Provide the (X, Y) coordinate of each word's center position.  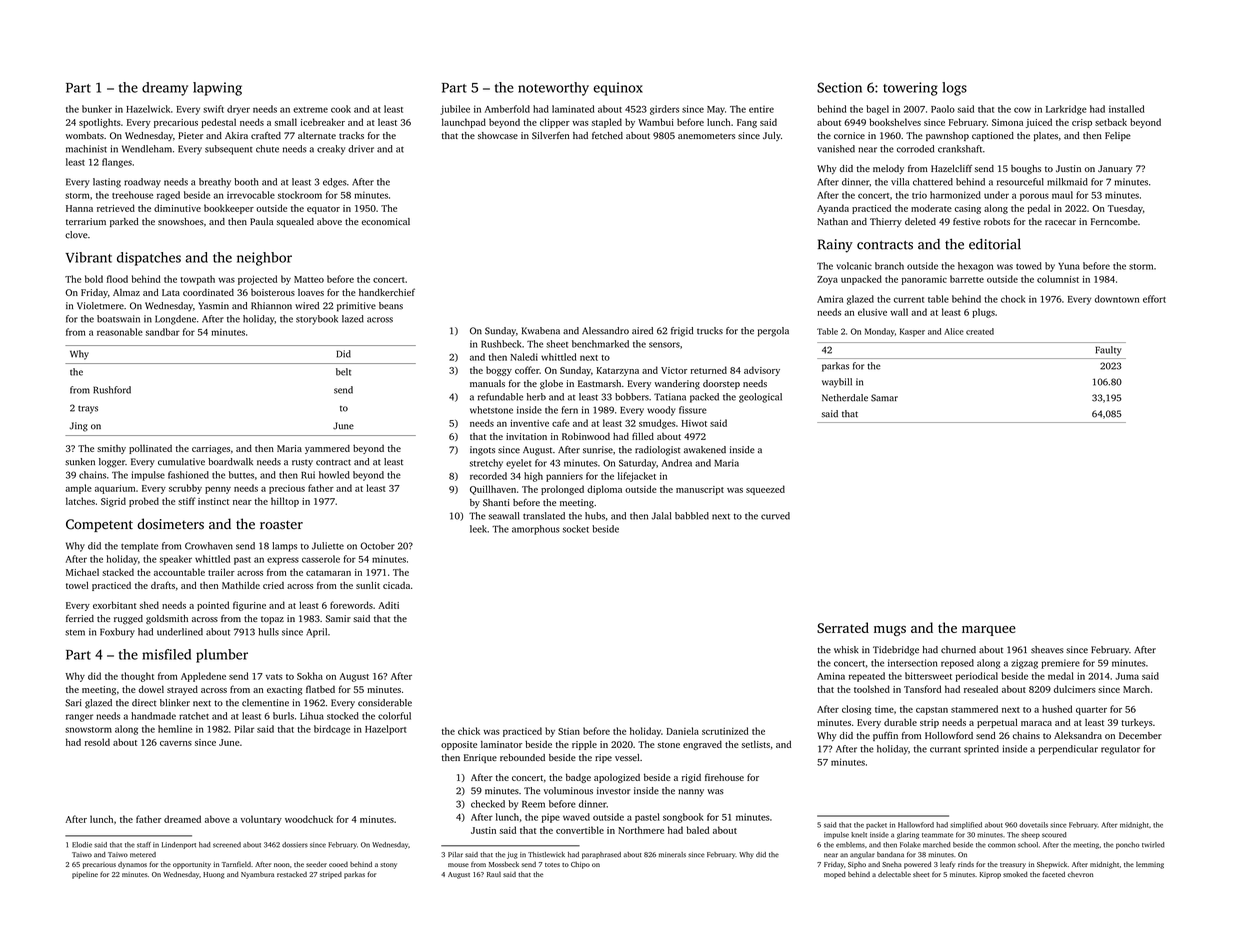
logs (954, 89)
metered (143, 855)
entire (761, 109)
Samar (884, 398)
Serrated (843, 627)
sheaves (1047, 650)
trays (88, 410)
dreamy (165, 89)
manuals (487, 383)
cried (273, 585)
